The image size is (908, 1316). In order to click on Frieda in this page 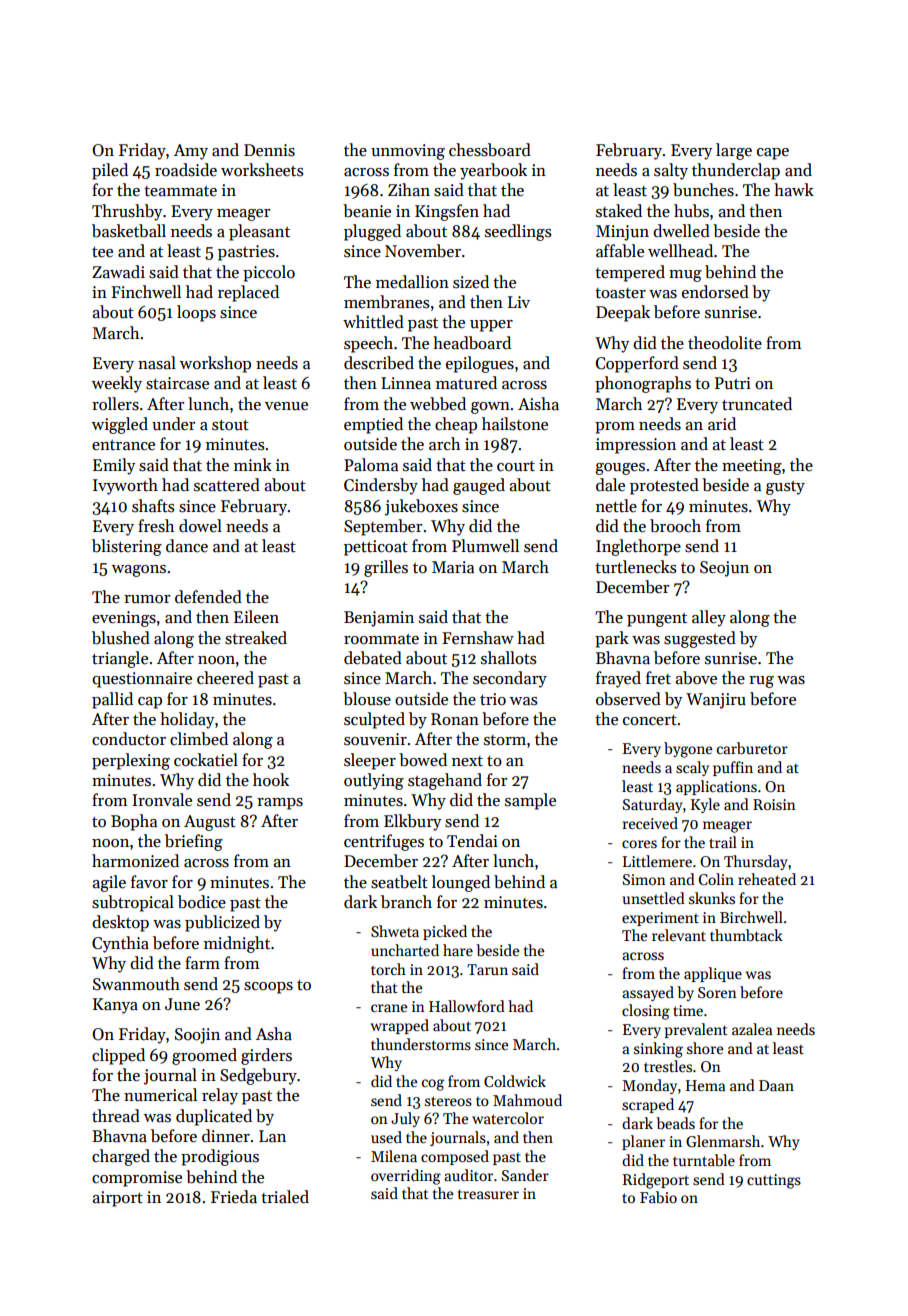, I will do `click(234, 1197)`.
